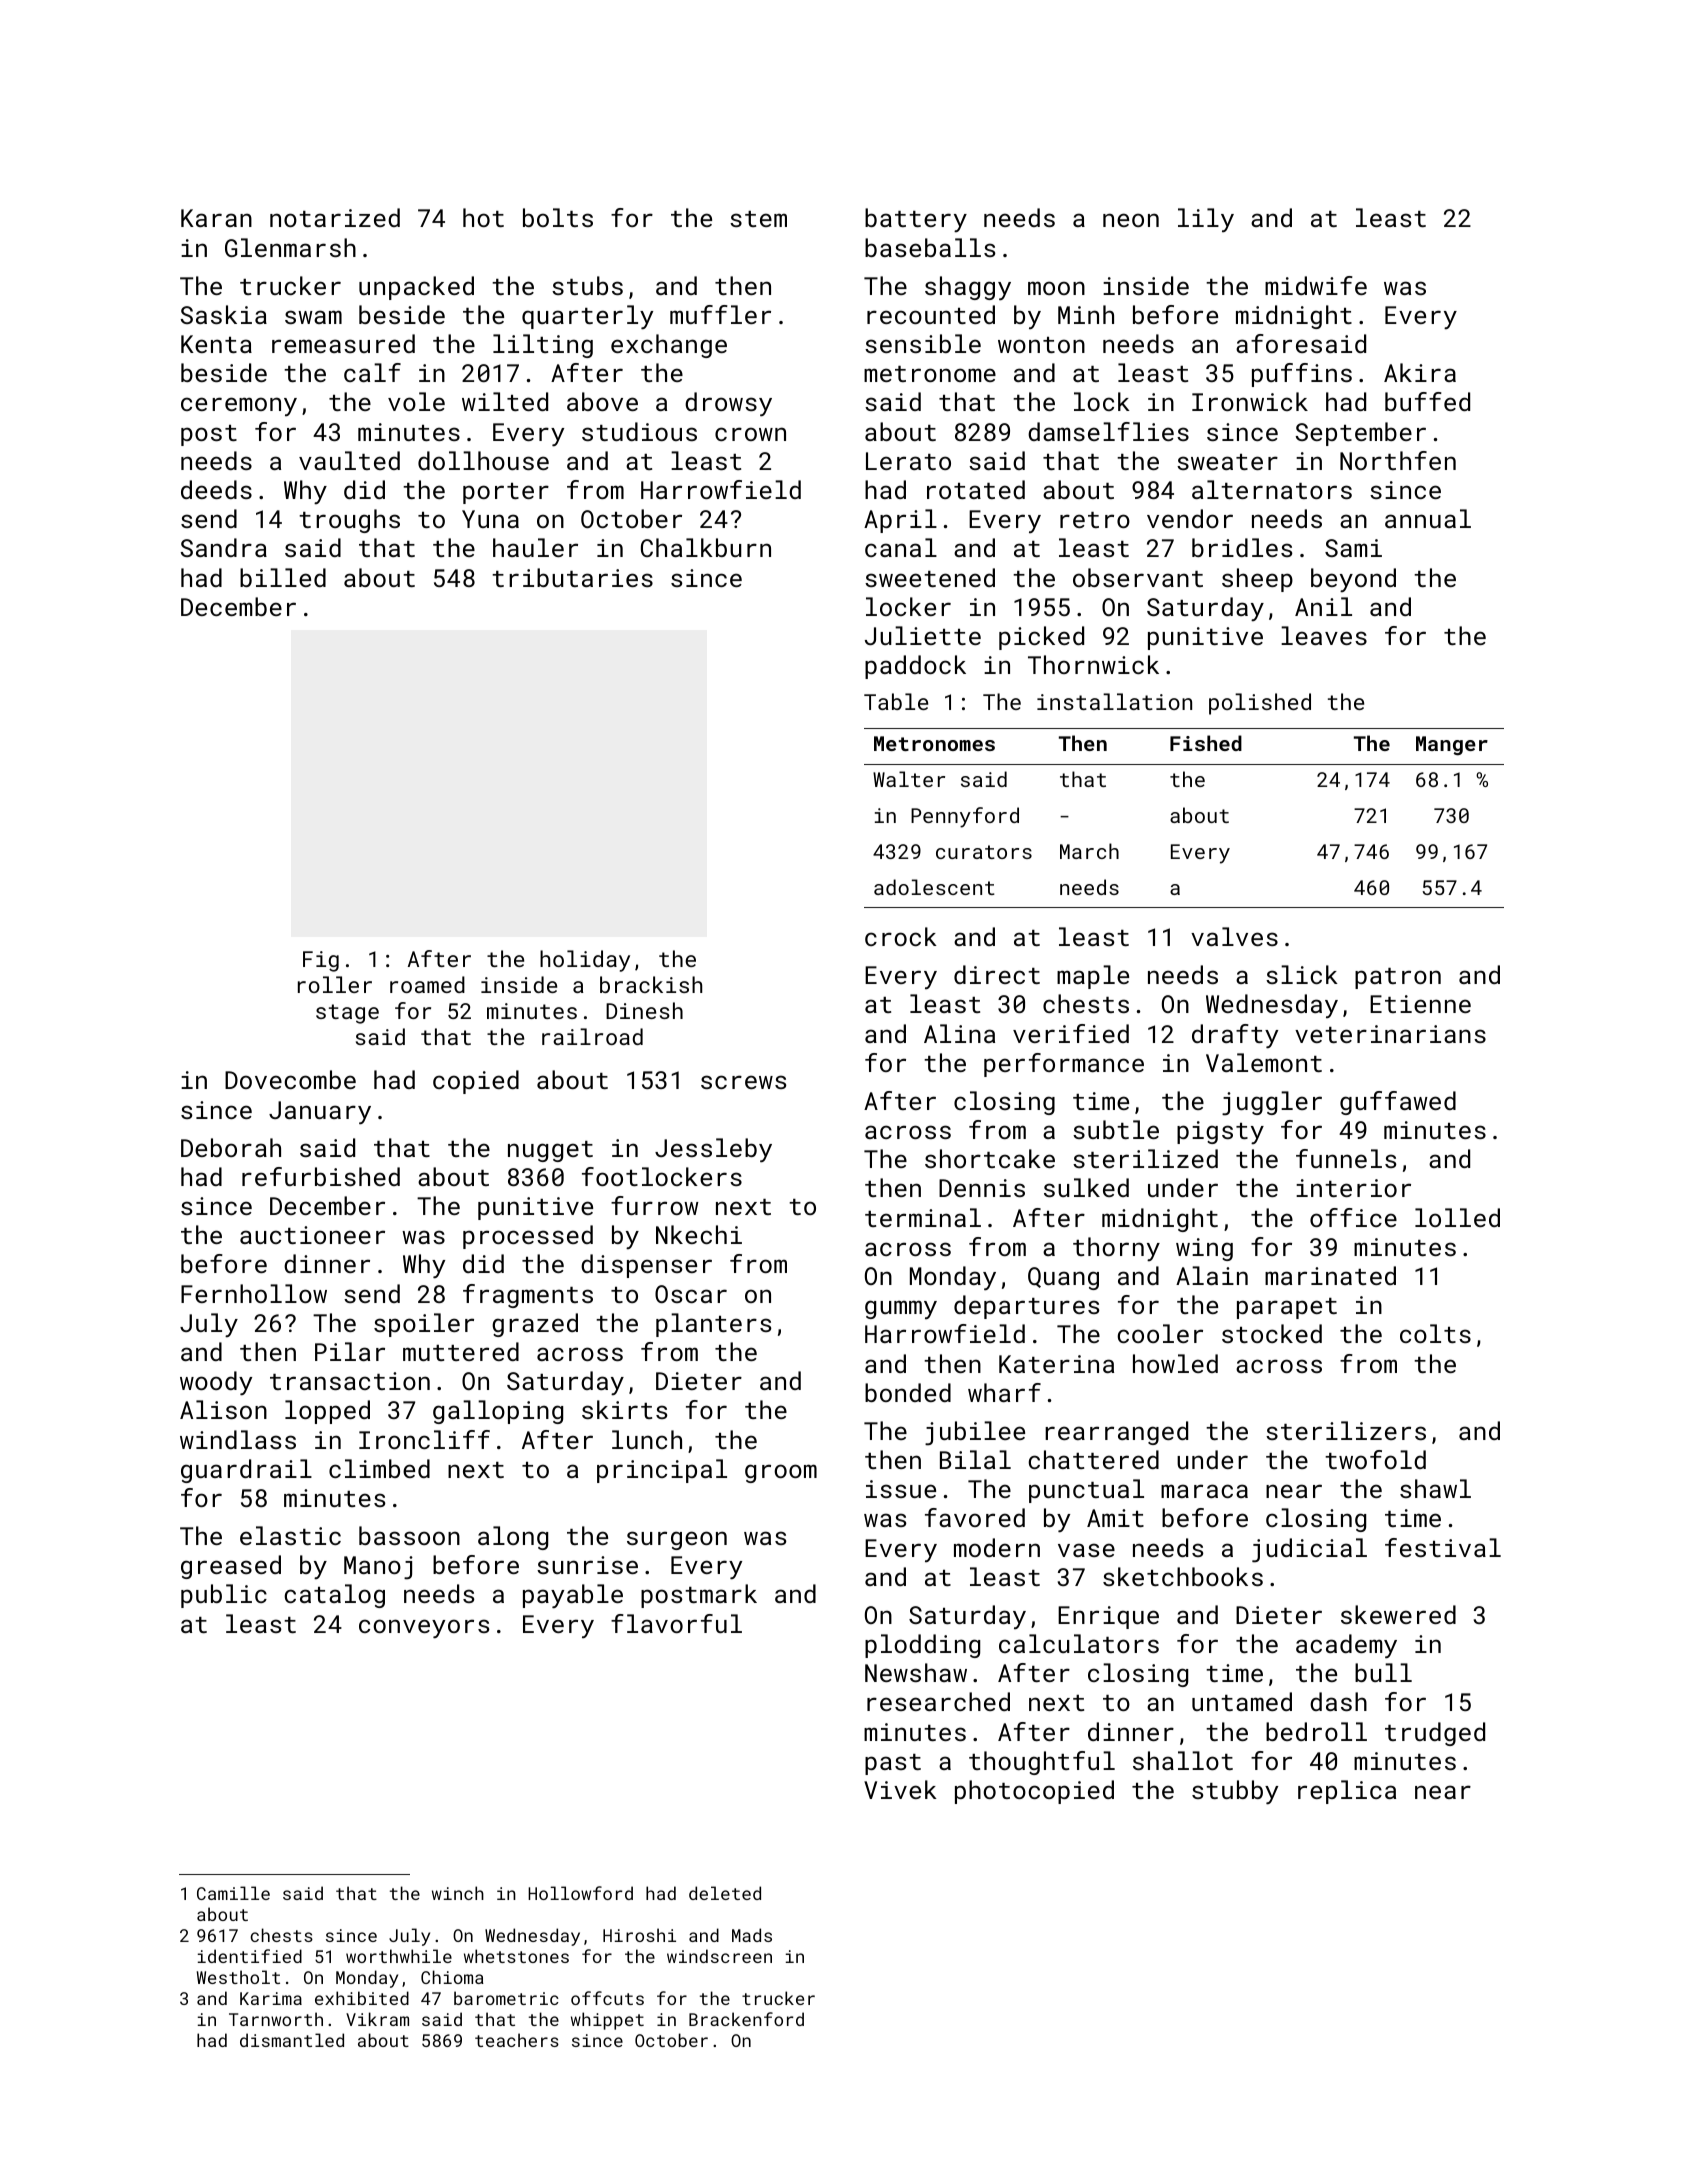 The width and height of the screenshot is (1683, 2178). What do you see at coordinates (572, 577) in the screenshot?
I see `tributaries` at bounding box center [572, 577].
